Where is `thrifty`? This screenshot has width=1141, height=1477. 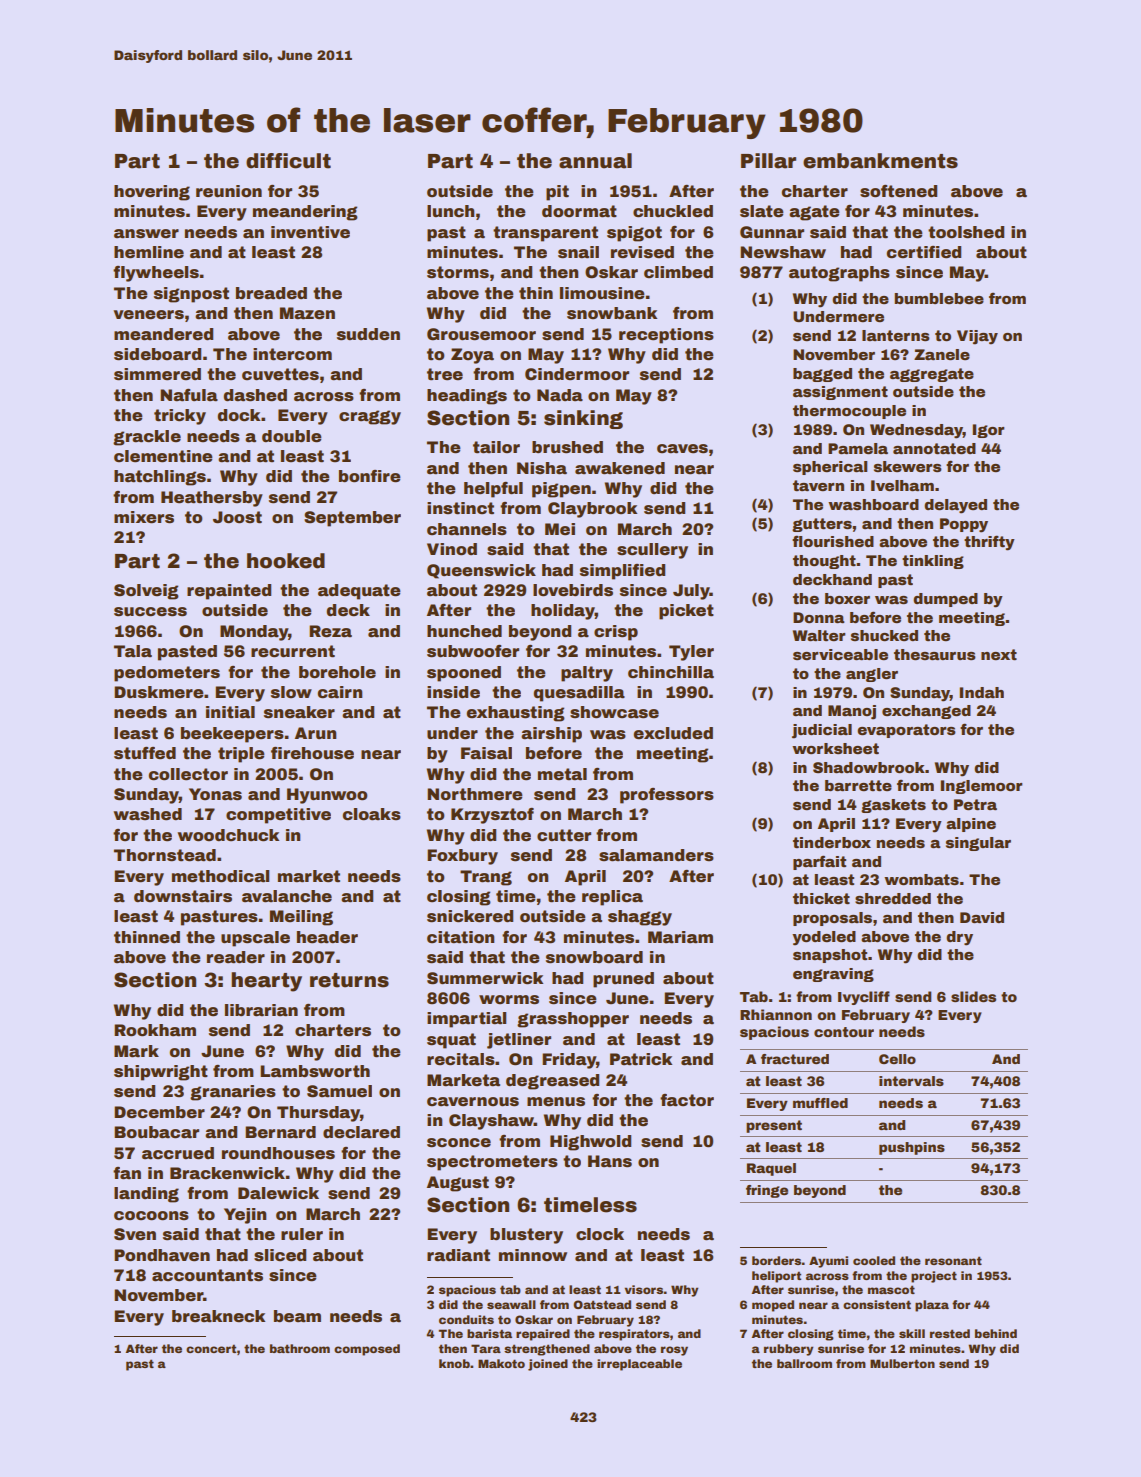 thrifty is located at coordinates (989, 543).
